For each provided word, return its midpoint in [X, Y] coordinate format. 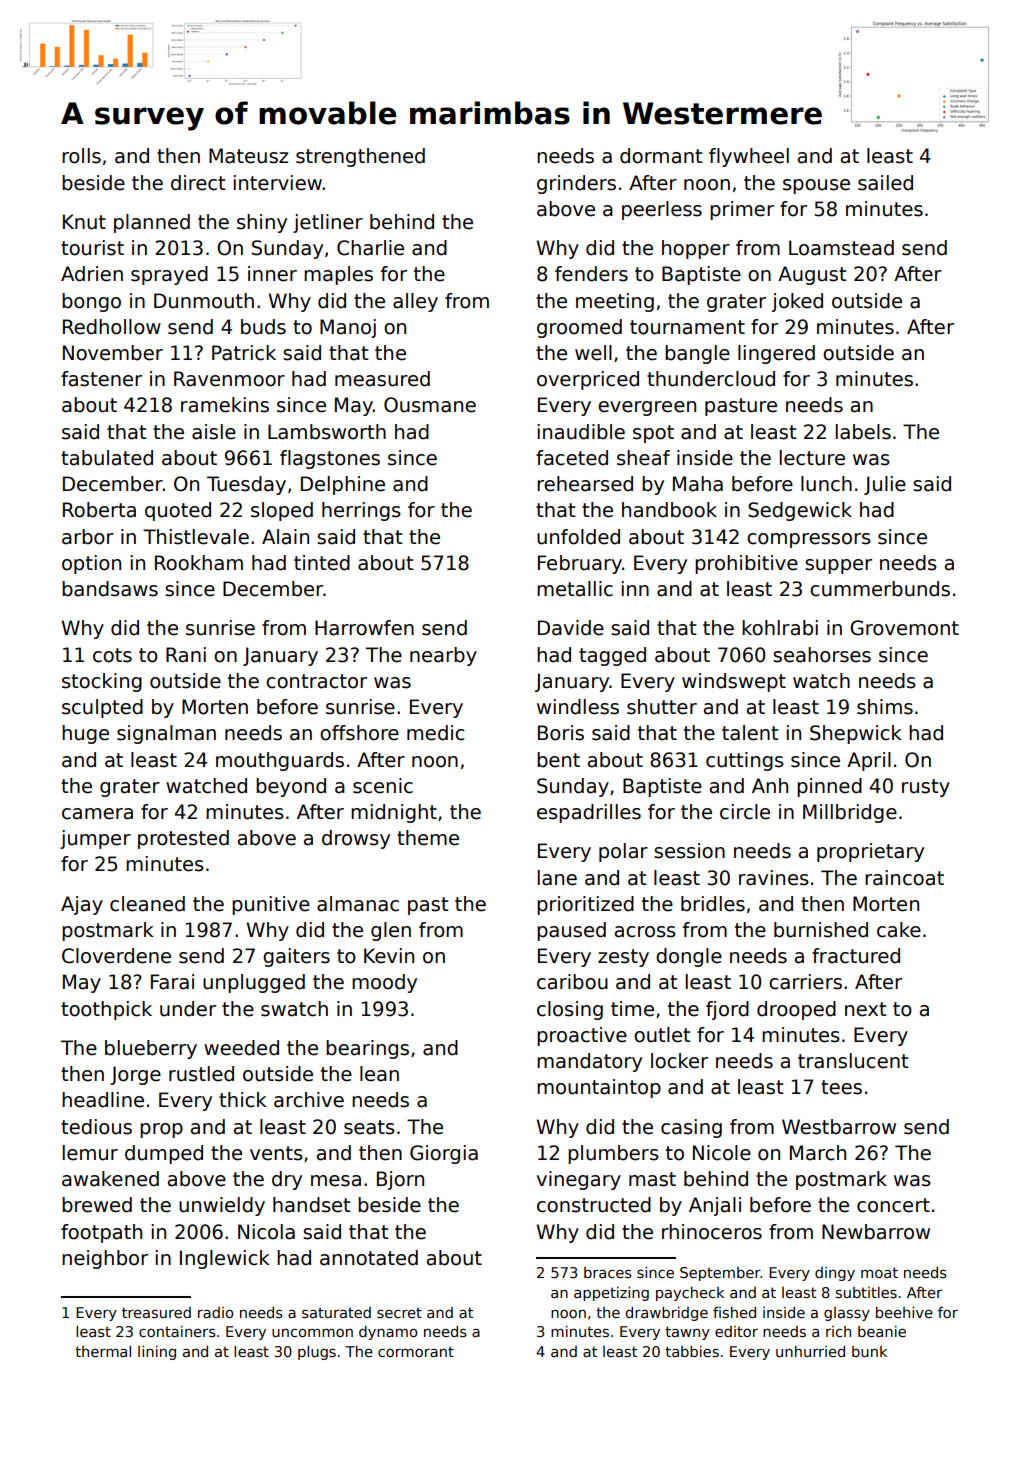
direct [198, 183]
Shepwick [856, 734]
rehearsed [585, 484]
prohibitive [746, 564]
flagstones [330, 459]
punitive [271, 905]
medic [436, 733]
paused [571, 931]
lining [157, 1353]
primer [742, 210]
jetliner [328, 223]
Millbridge [850, 813]
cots [112, 655]
